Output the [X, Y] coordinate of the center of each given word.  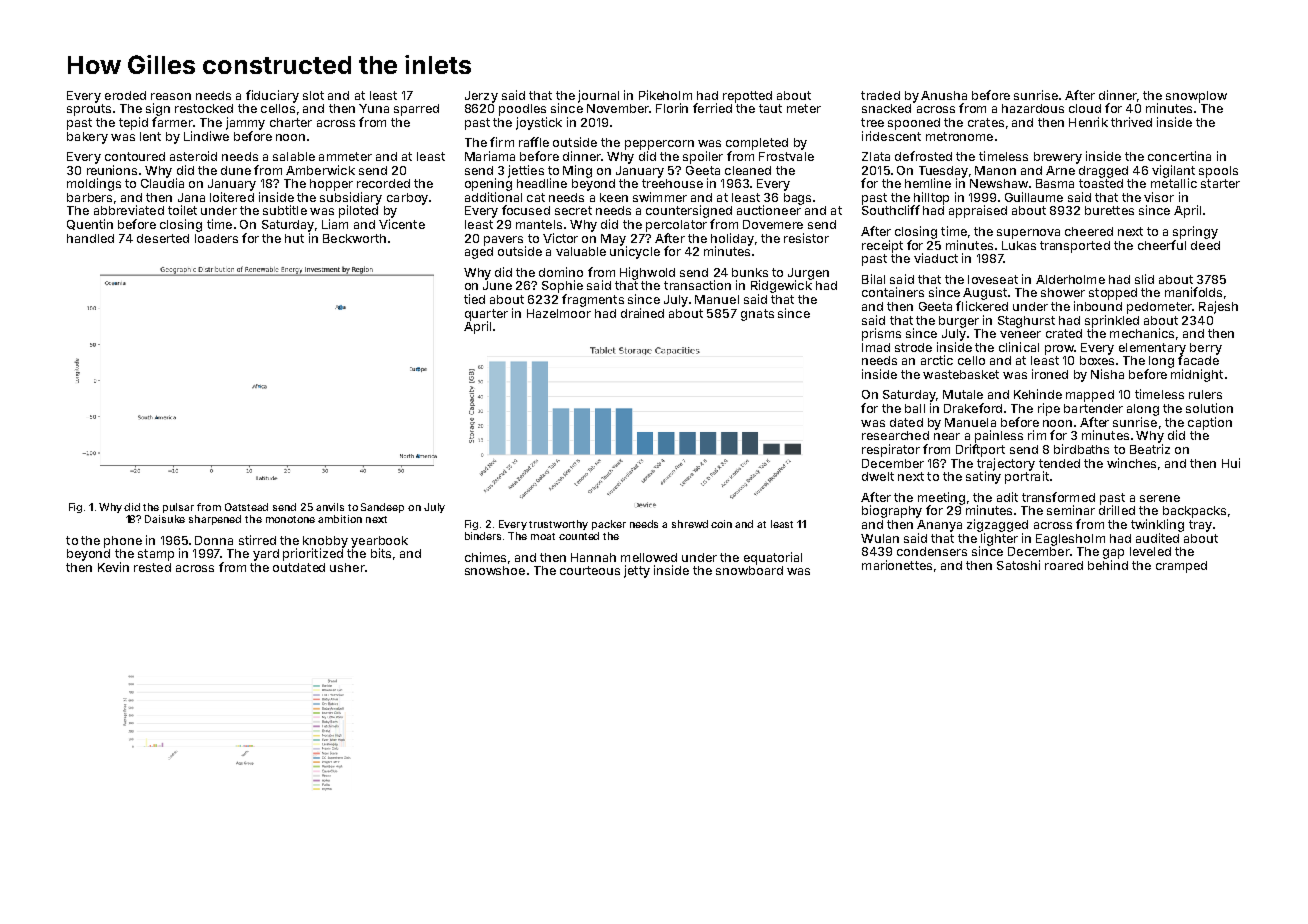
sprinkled [1112, 321]
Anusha [944, 95]
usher [347, 567]
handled [90, 238]
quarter [486, 315]
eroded [125, 95]
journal [598, 96]
